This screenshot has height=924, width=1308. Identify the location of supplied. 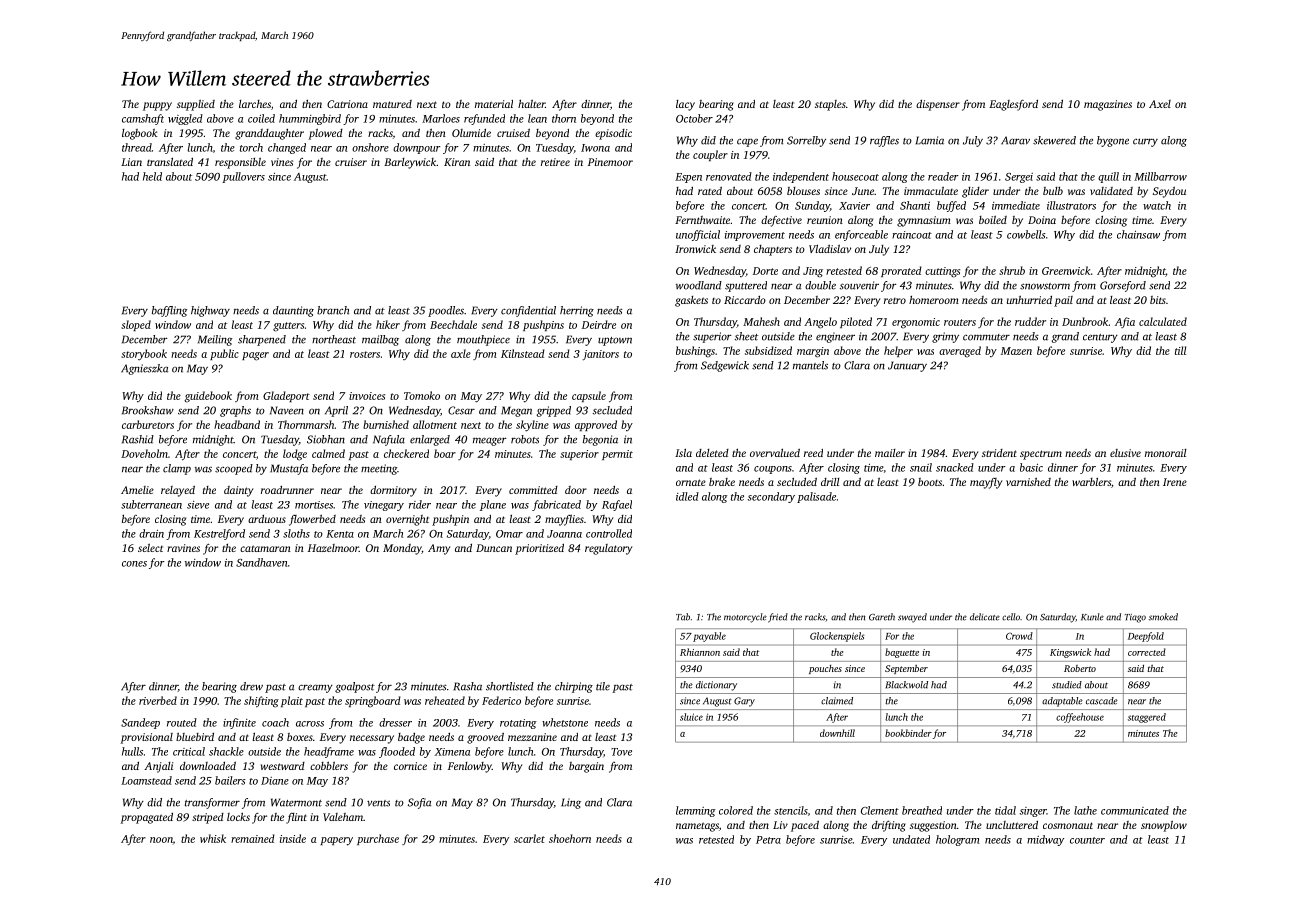
(196, 105).
